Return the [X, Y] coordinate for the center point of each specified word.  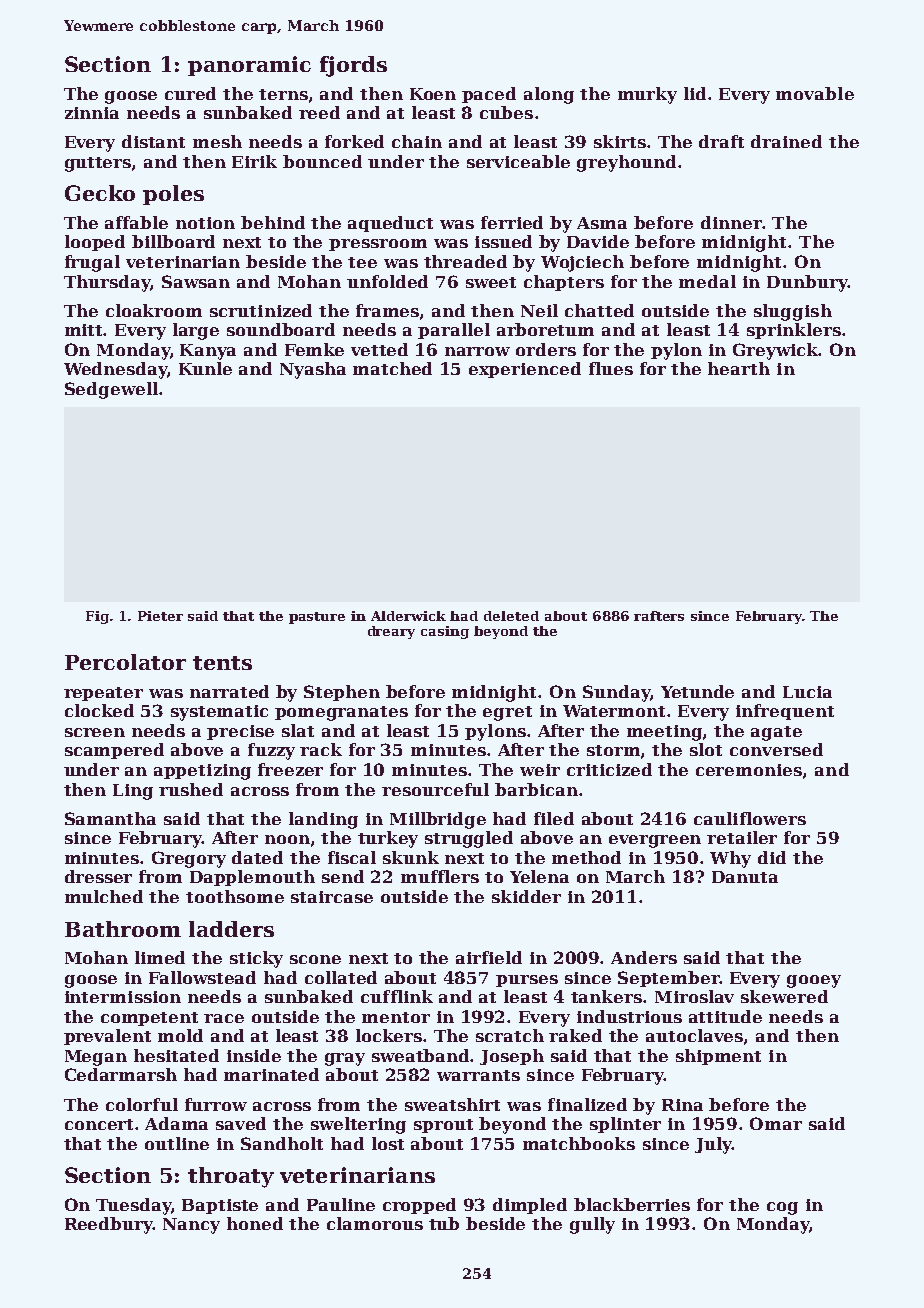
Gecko [100, 193]
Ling [133, 792]
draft [721, 141]
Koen [433, 94]
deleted [511, 616]
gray [345, 1059]
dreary [391, 632]
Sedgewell [111, 390]
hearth [739, 368]
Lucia [807, 692]
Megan [96, 1058]
